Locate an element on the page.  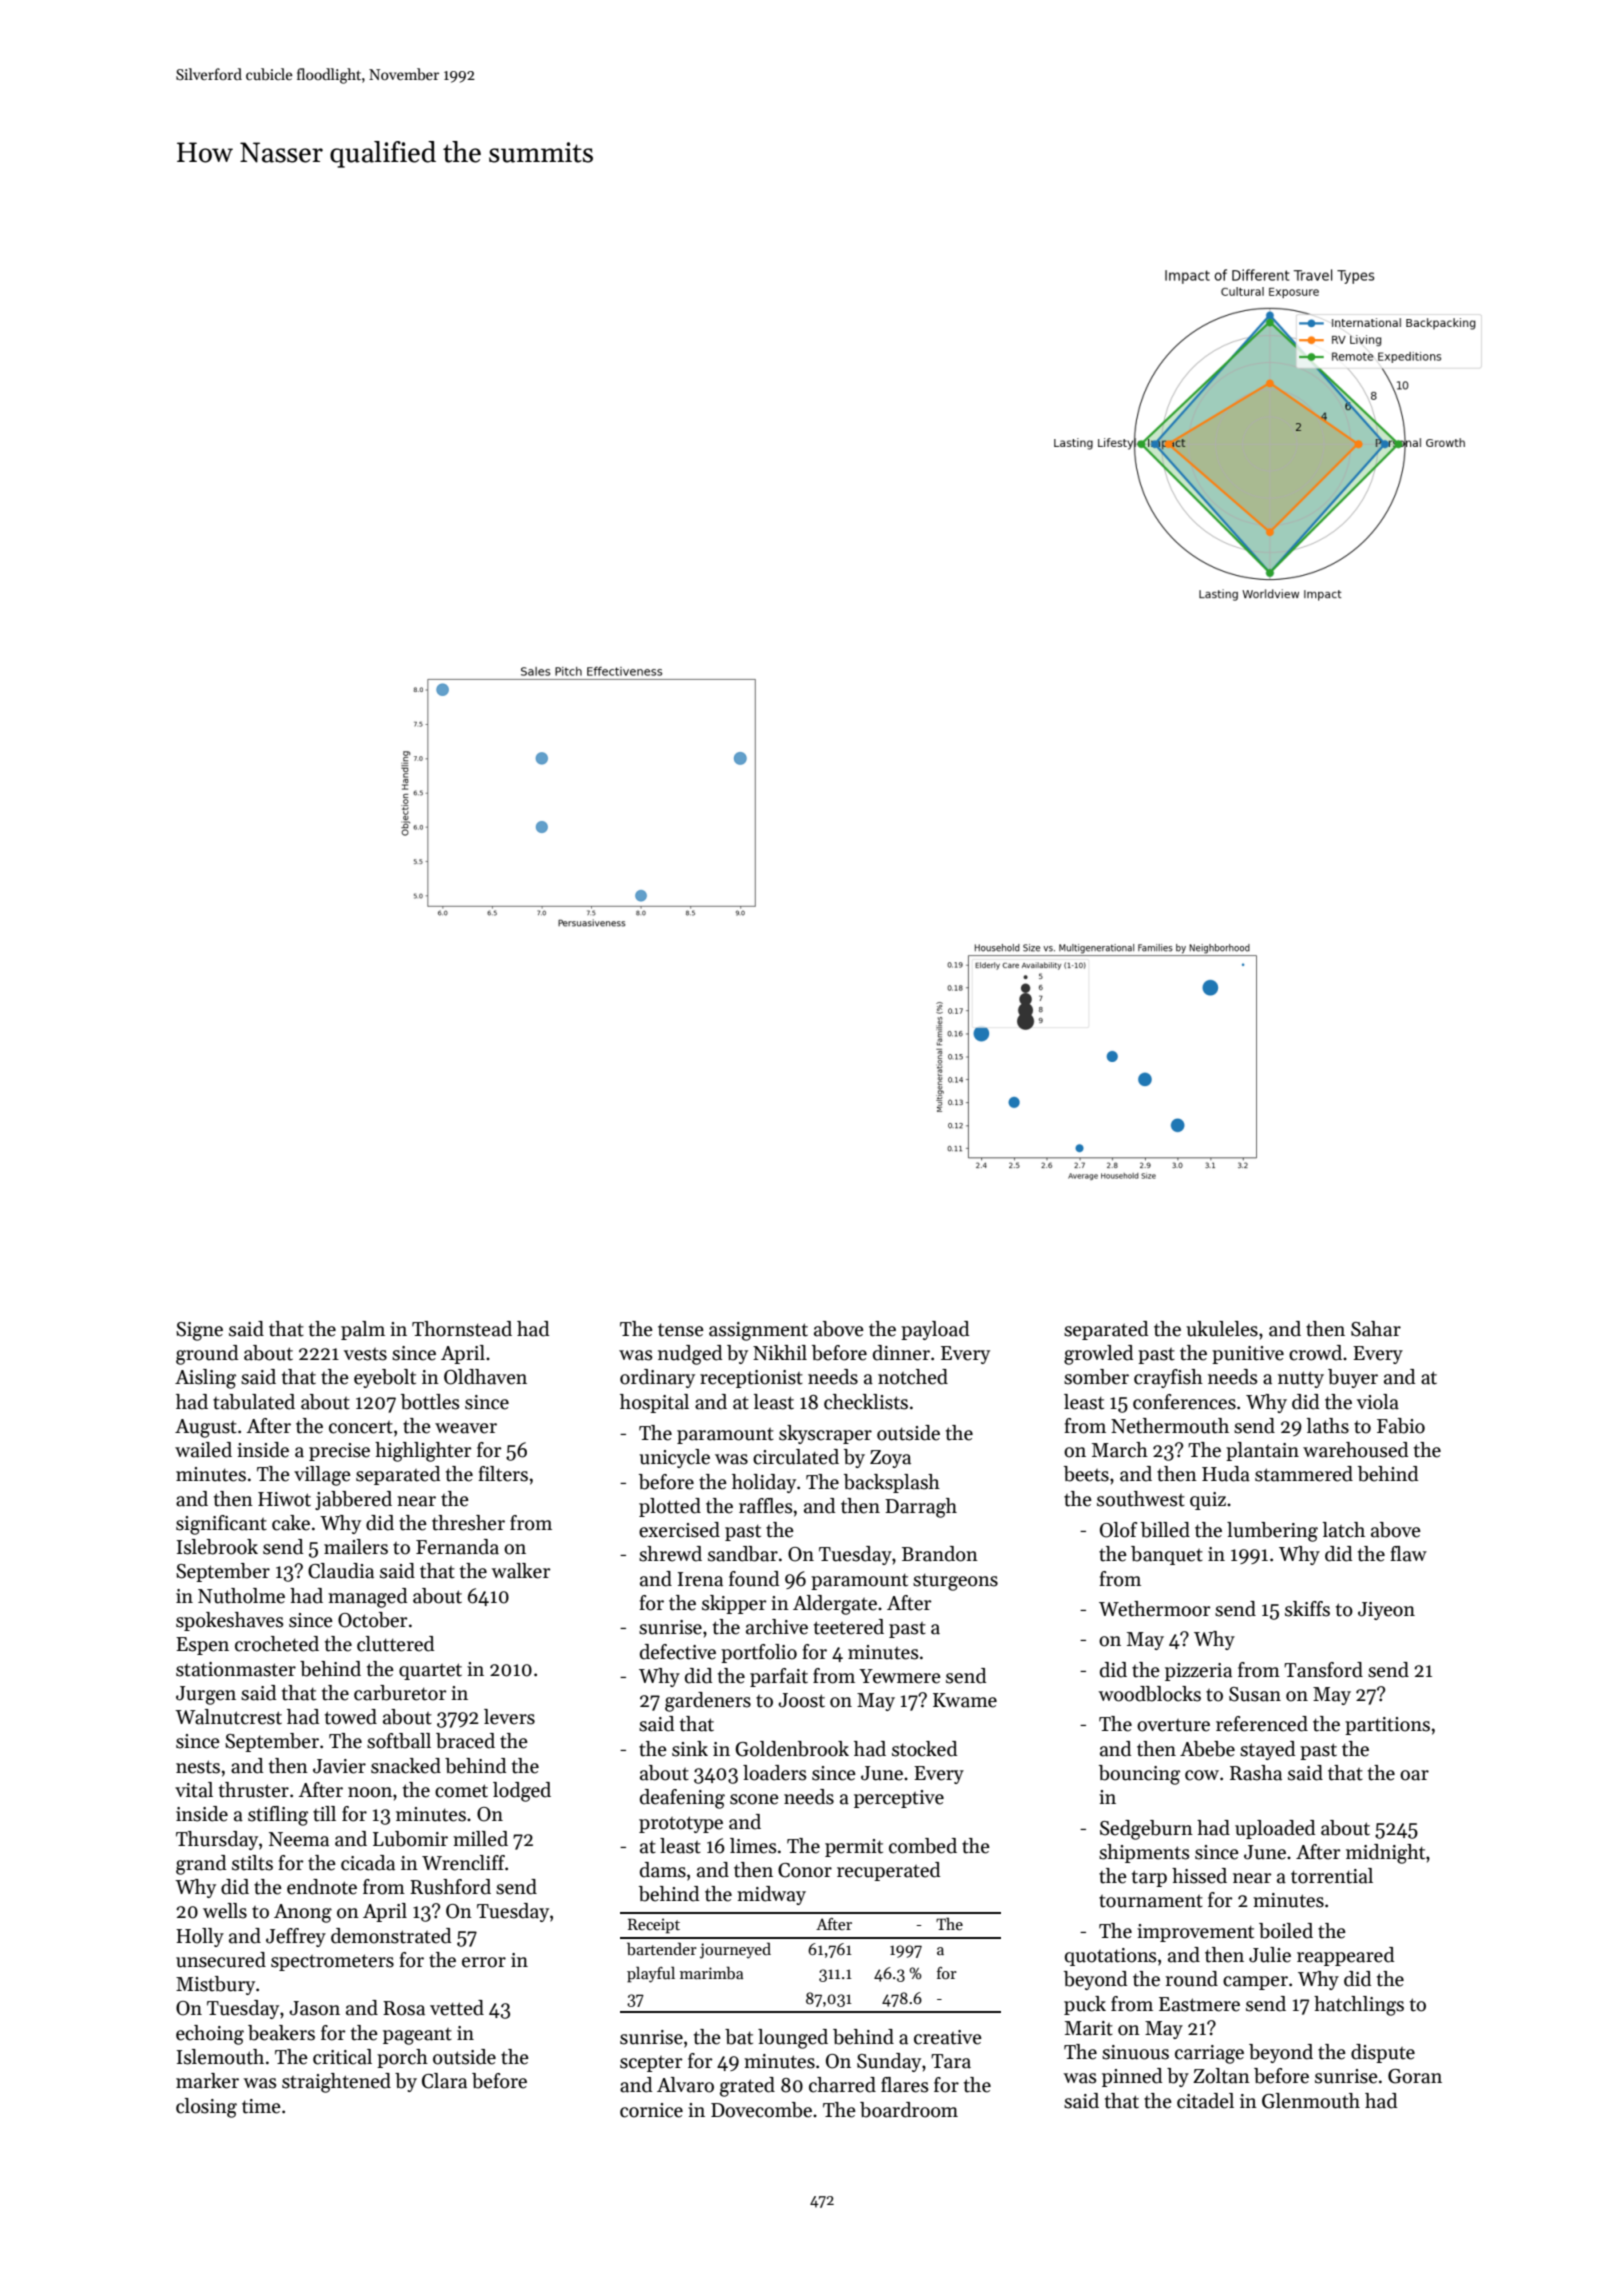
shrewd is located at coordinates (670, 1554).
